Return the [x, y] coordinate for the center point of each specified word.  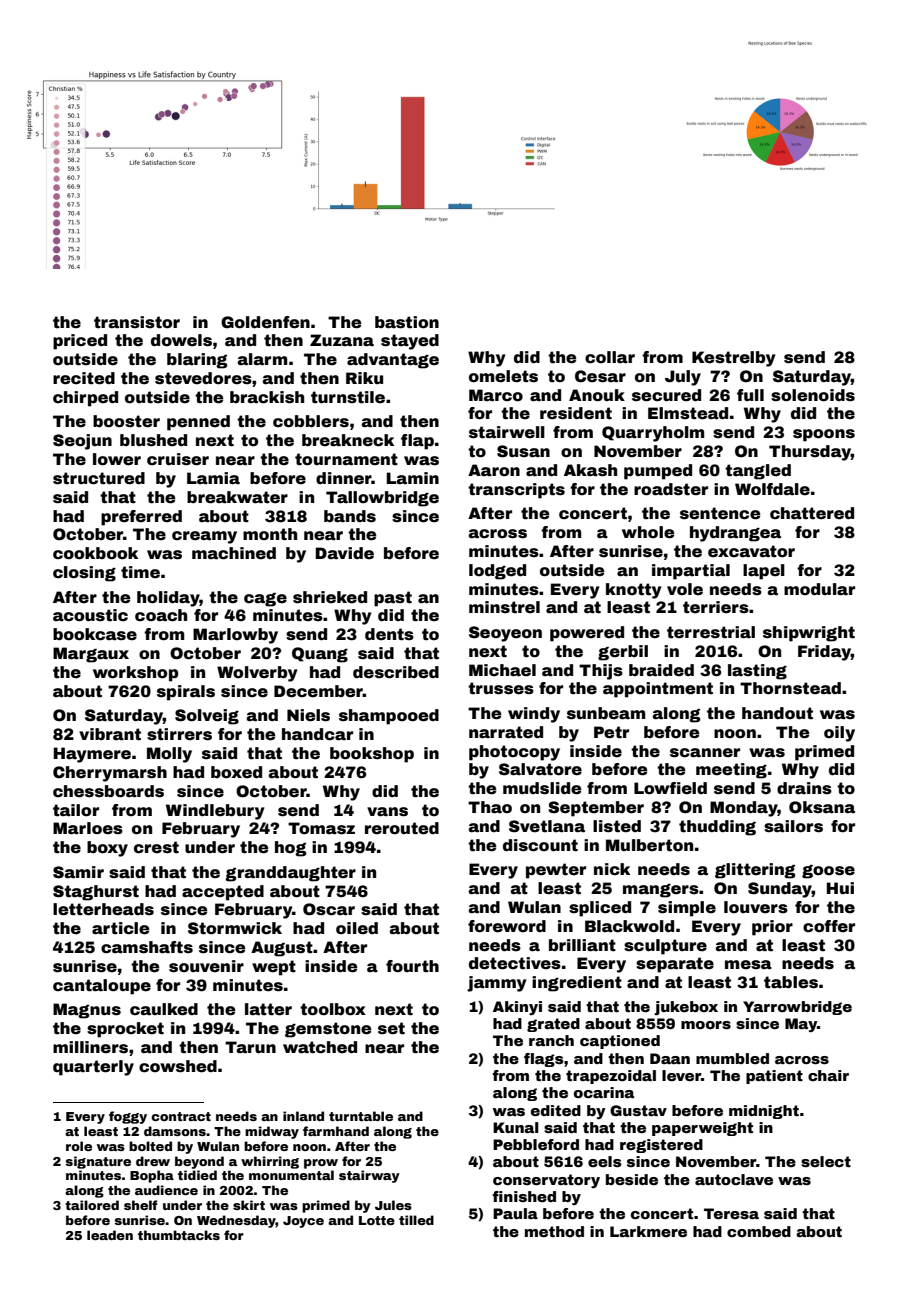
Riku [364, 378]
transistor [137, 322]
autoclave [734, 1179]
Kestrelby [733, 359]
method [554, 1231]
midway [272, 1132]
